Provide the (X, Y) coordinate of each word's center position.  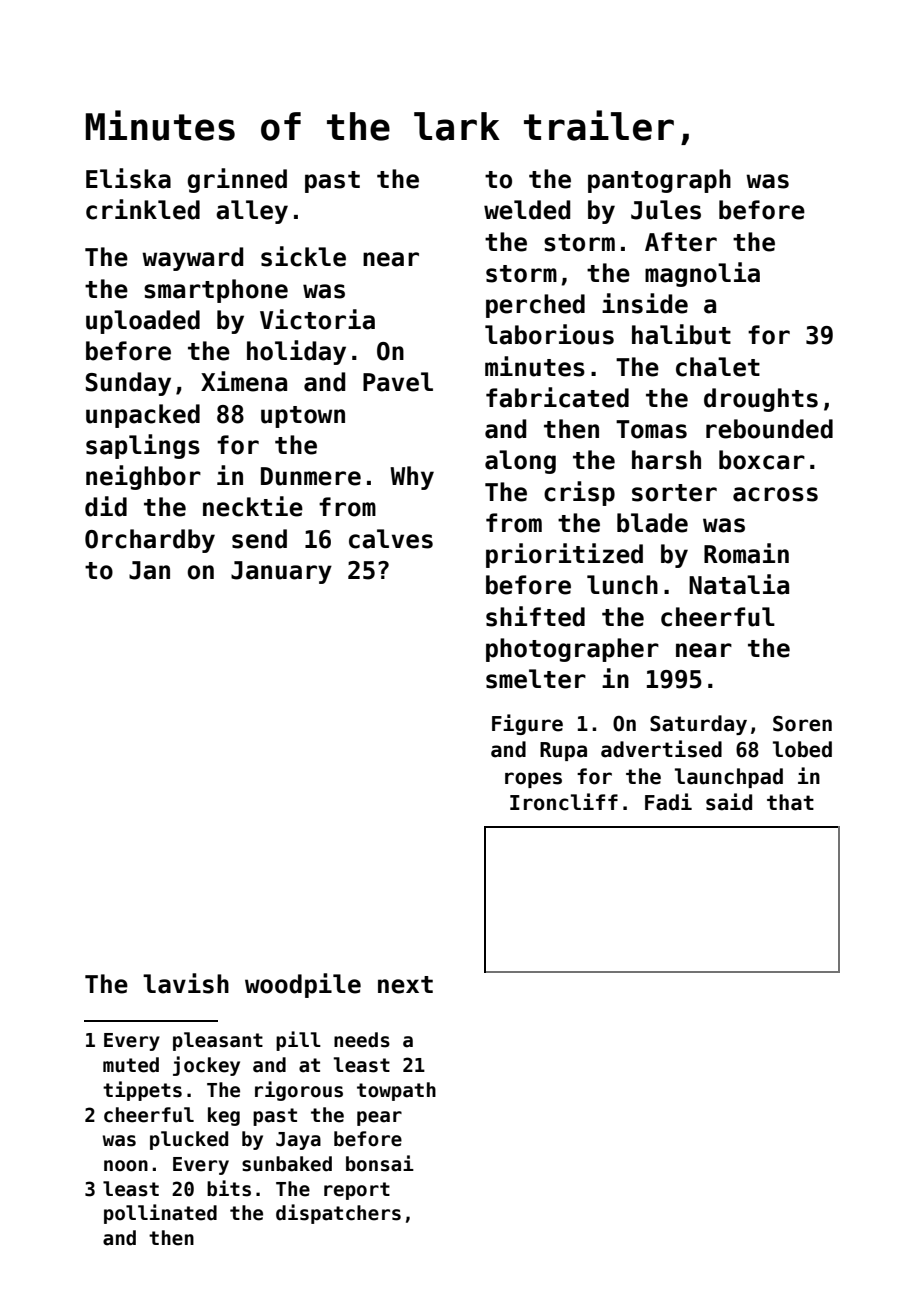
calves (391, 539)
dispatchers (338, 1214)
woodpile (303, 985)
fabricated (557, 397)
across (775, 494)
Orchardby (150, 541)
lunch (622, 585)
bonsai (380, 1163)
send (259, 539)
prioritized (564, 555)
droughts (761, 400)
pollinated (160, 1214)
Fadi (668, 802)
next (405, 985)
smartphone (216, 291)
